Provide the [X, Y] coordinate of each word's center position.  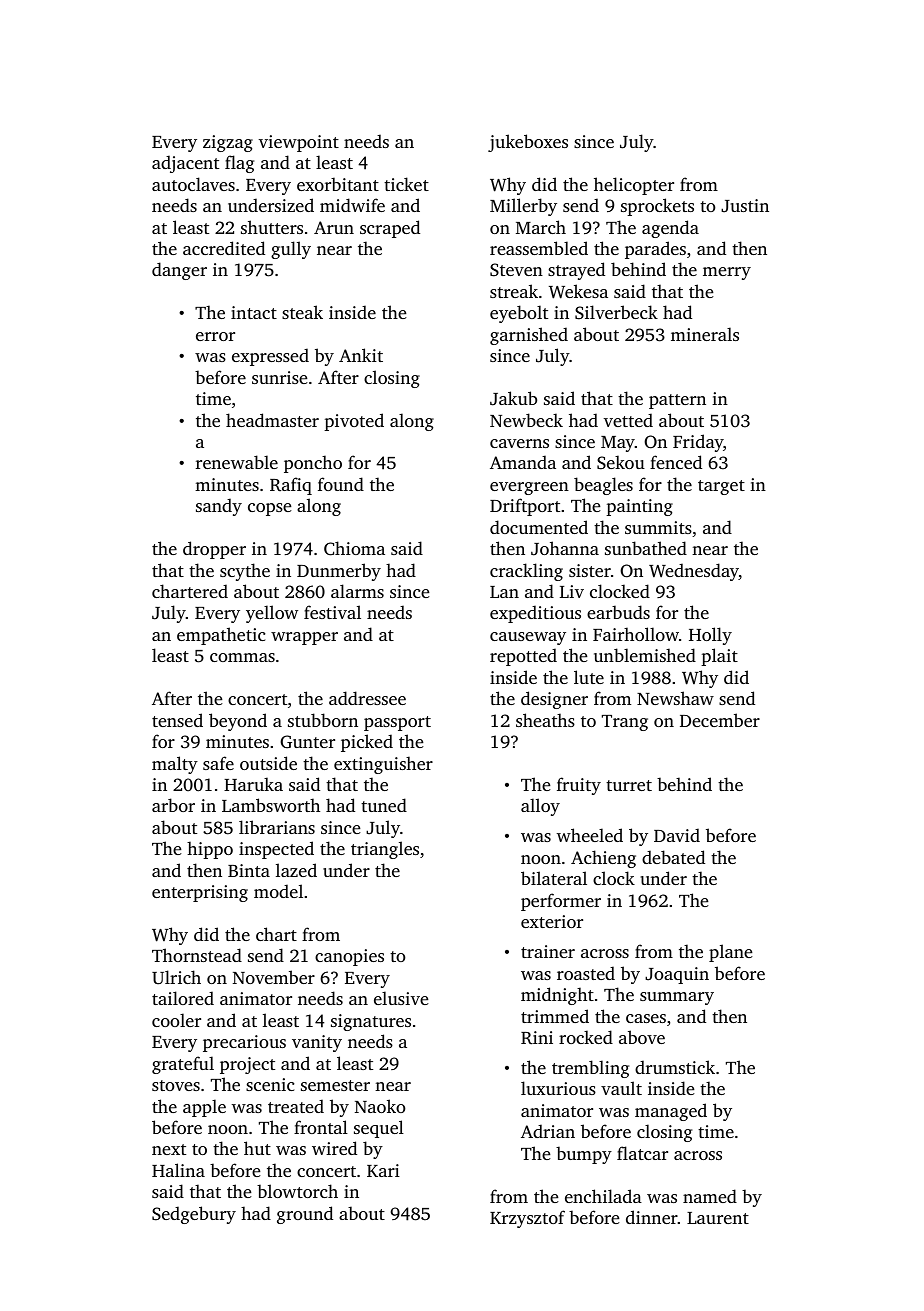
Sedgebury [194, 1215]
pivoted [354, 422]
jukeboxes [528, 143]
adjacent [185, 164]
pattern [677, 401]
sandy [219, 507]
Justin [745, 206]
